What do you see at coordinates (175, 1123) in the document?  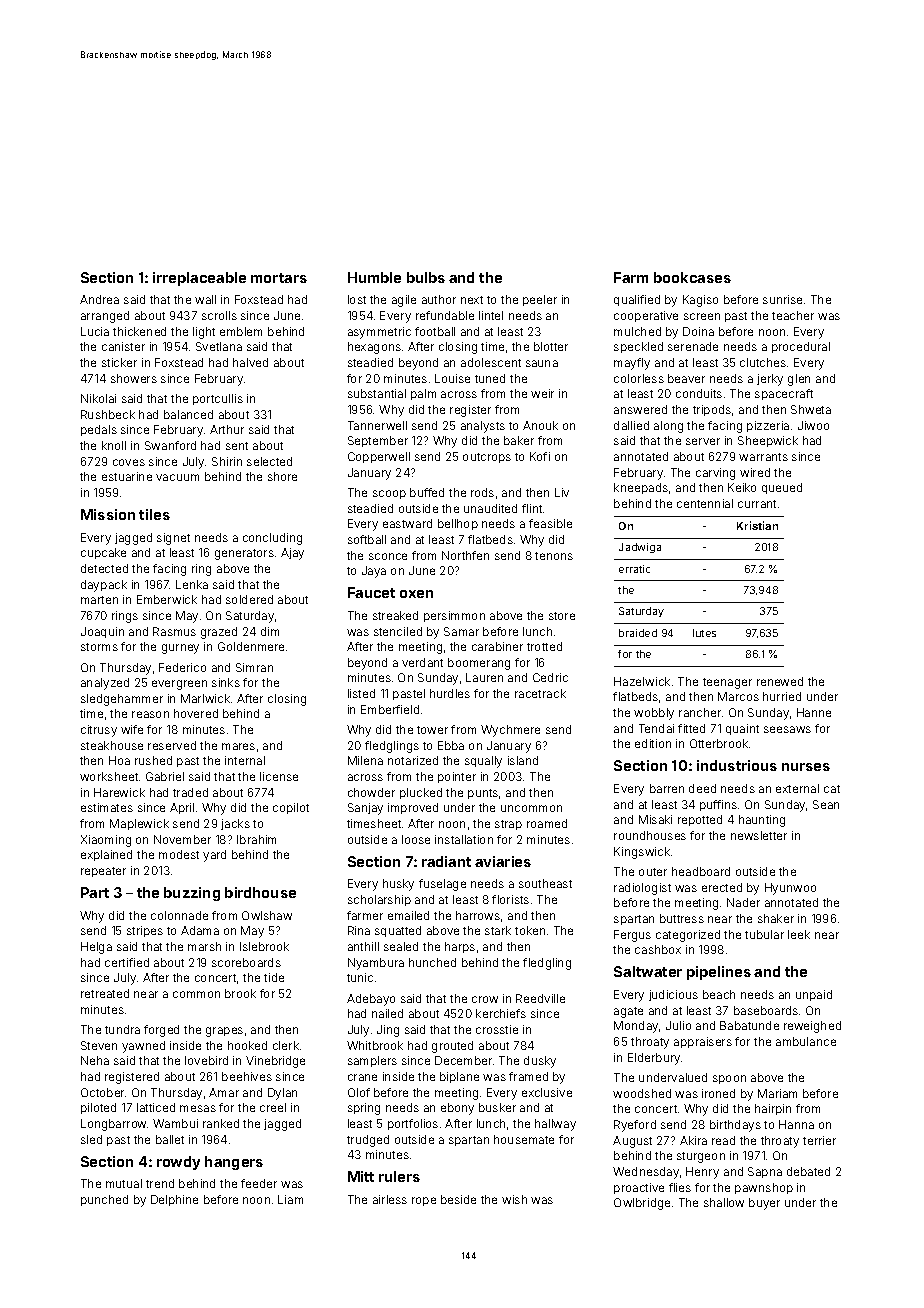 I see `Wambui` at bounding box center [175, 1123].
